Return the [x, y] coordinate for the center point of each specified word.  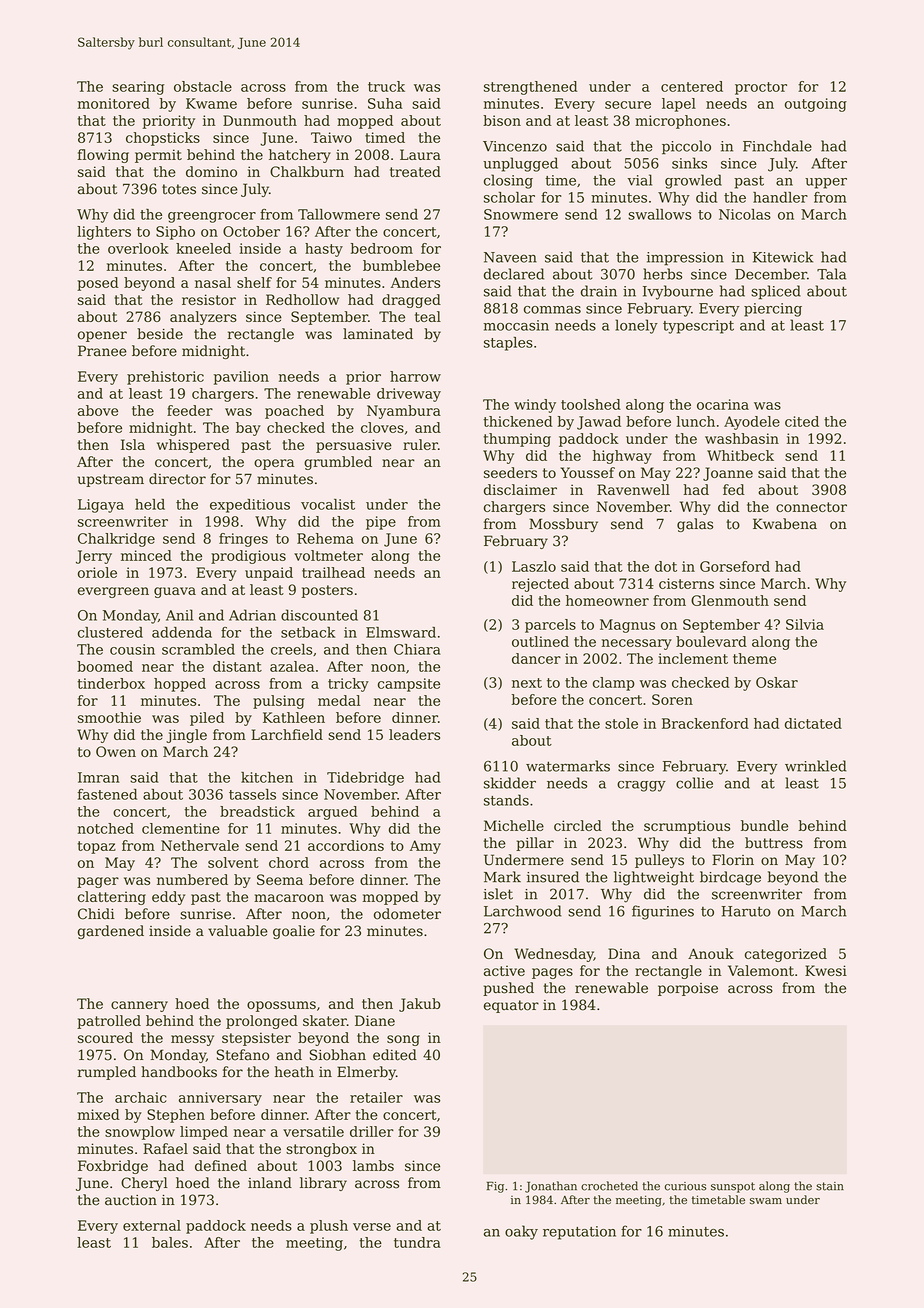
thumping [517, 440]
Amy [425, 847]
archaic [141, 1097]
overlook [138, 248]
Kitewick [783, 257]
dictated [813, 723]
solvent [233, 862]
